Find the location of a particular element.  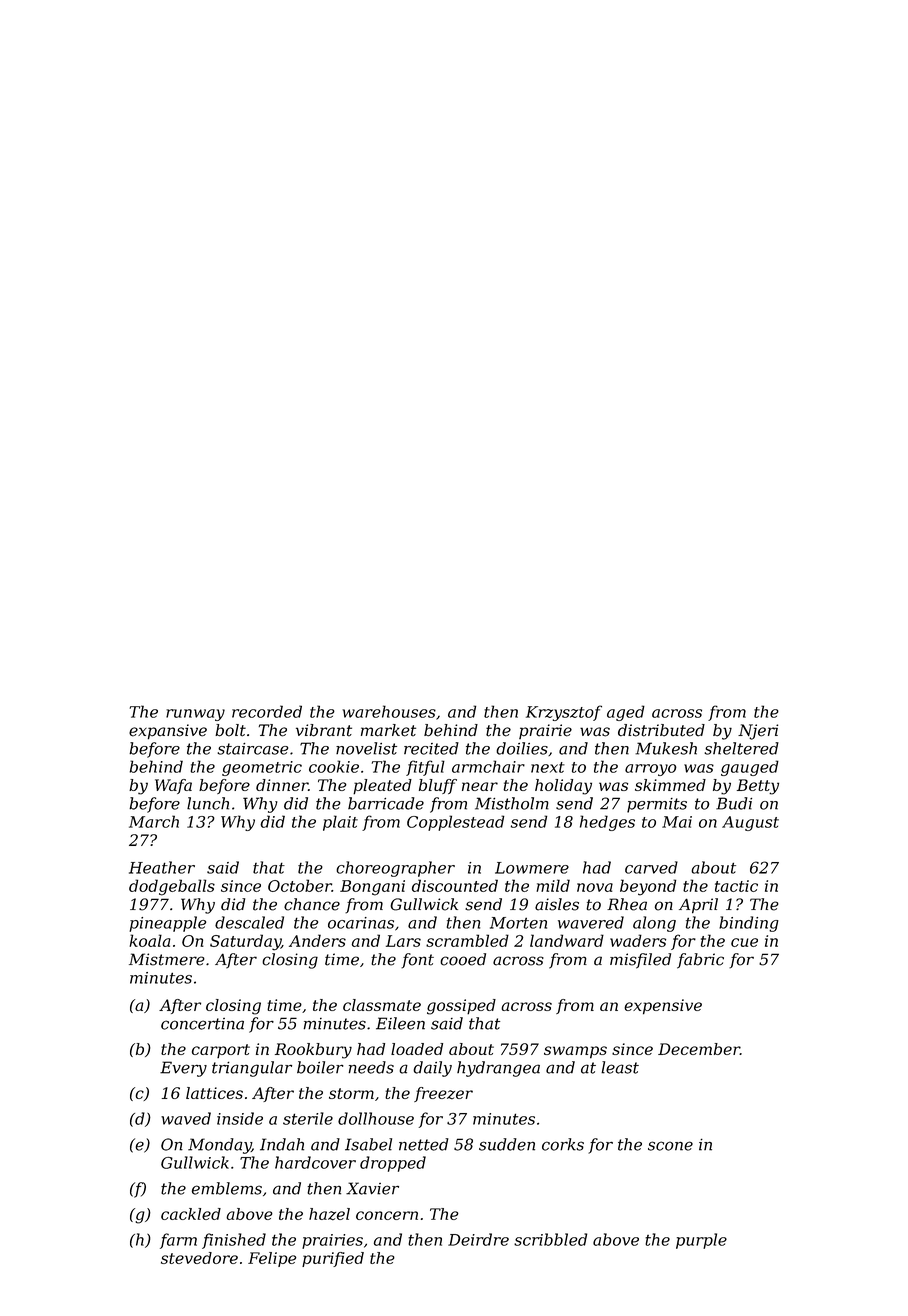

bolt is located at coordinates (230, 730).
